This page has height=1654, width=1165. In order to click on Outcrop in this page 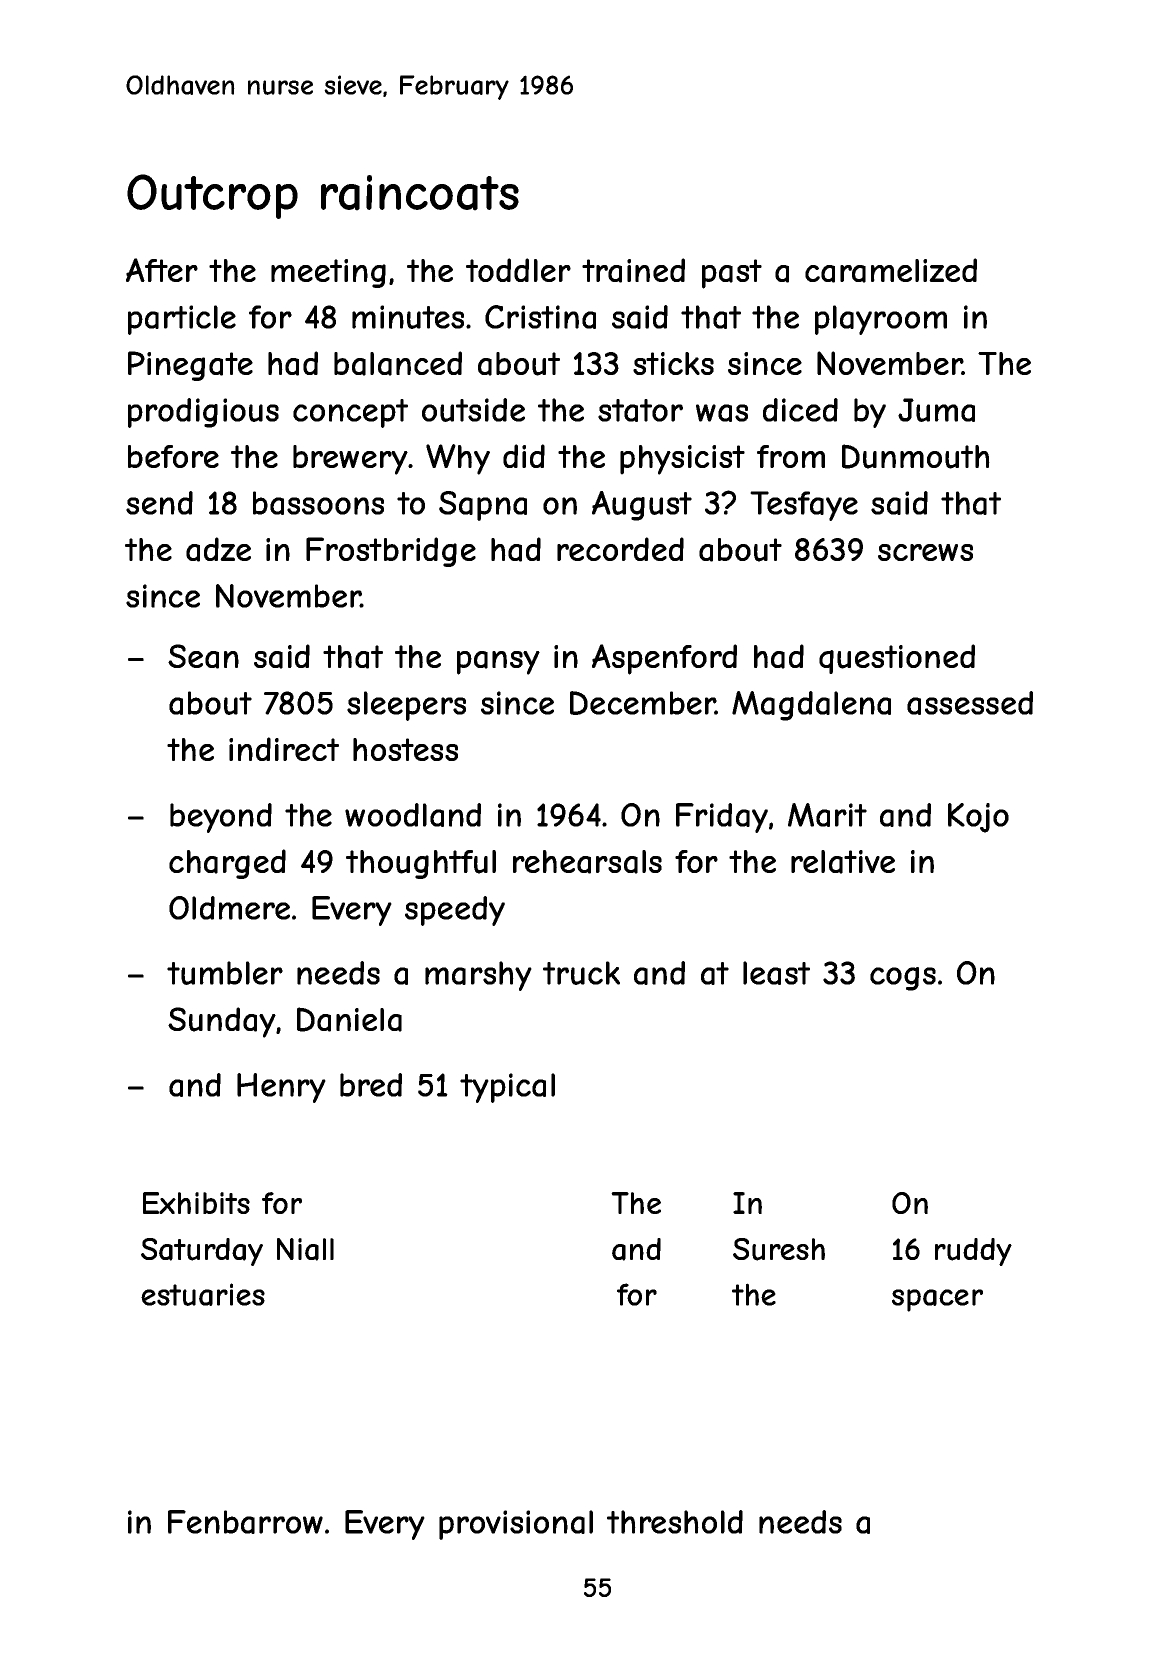, I will do `click(212, 196)`.
